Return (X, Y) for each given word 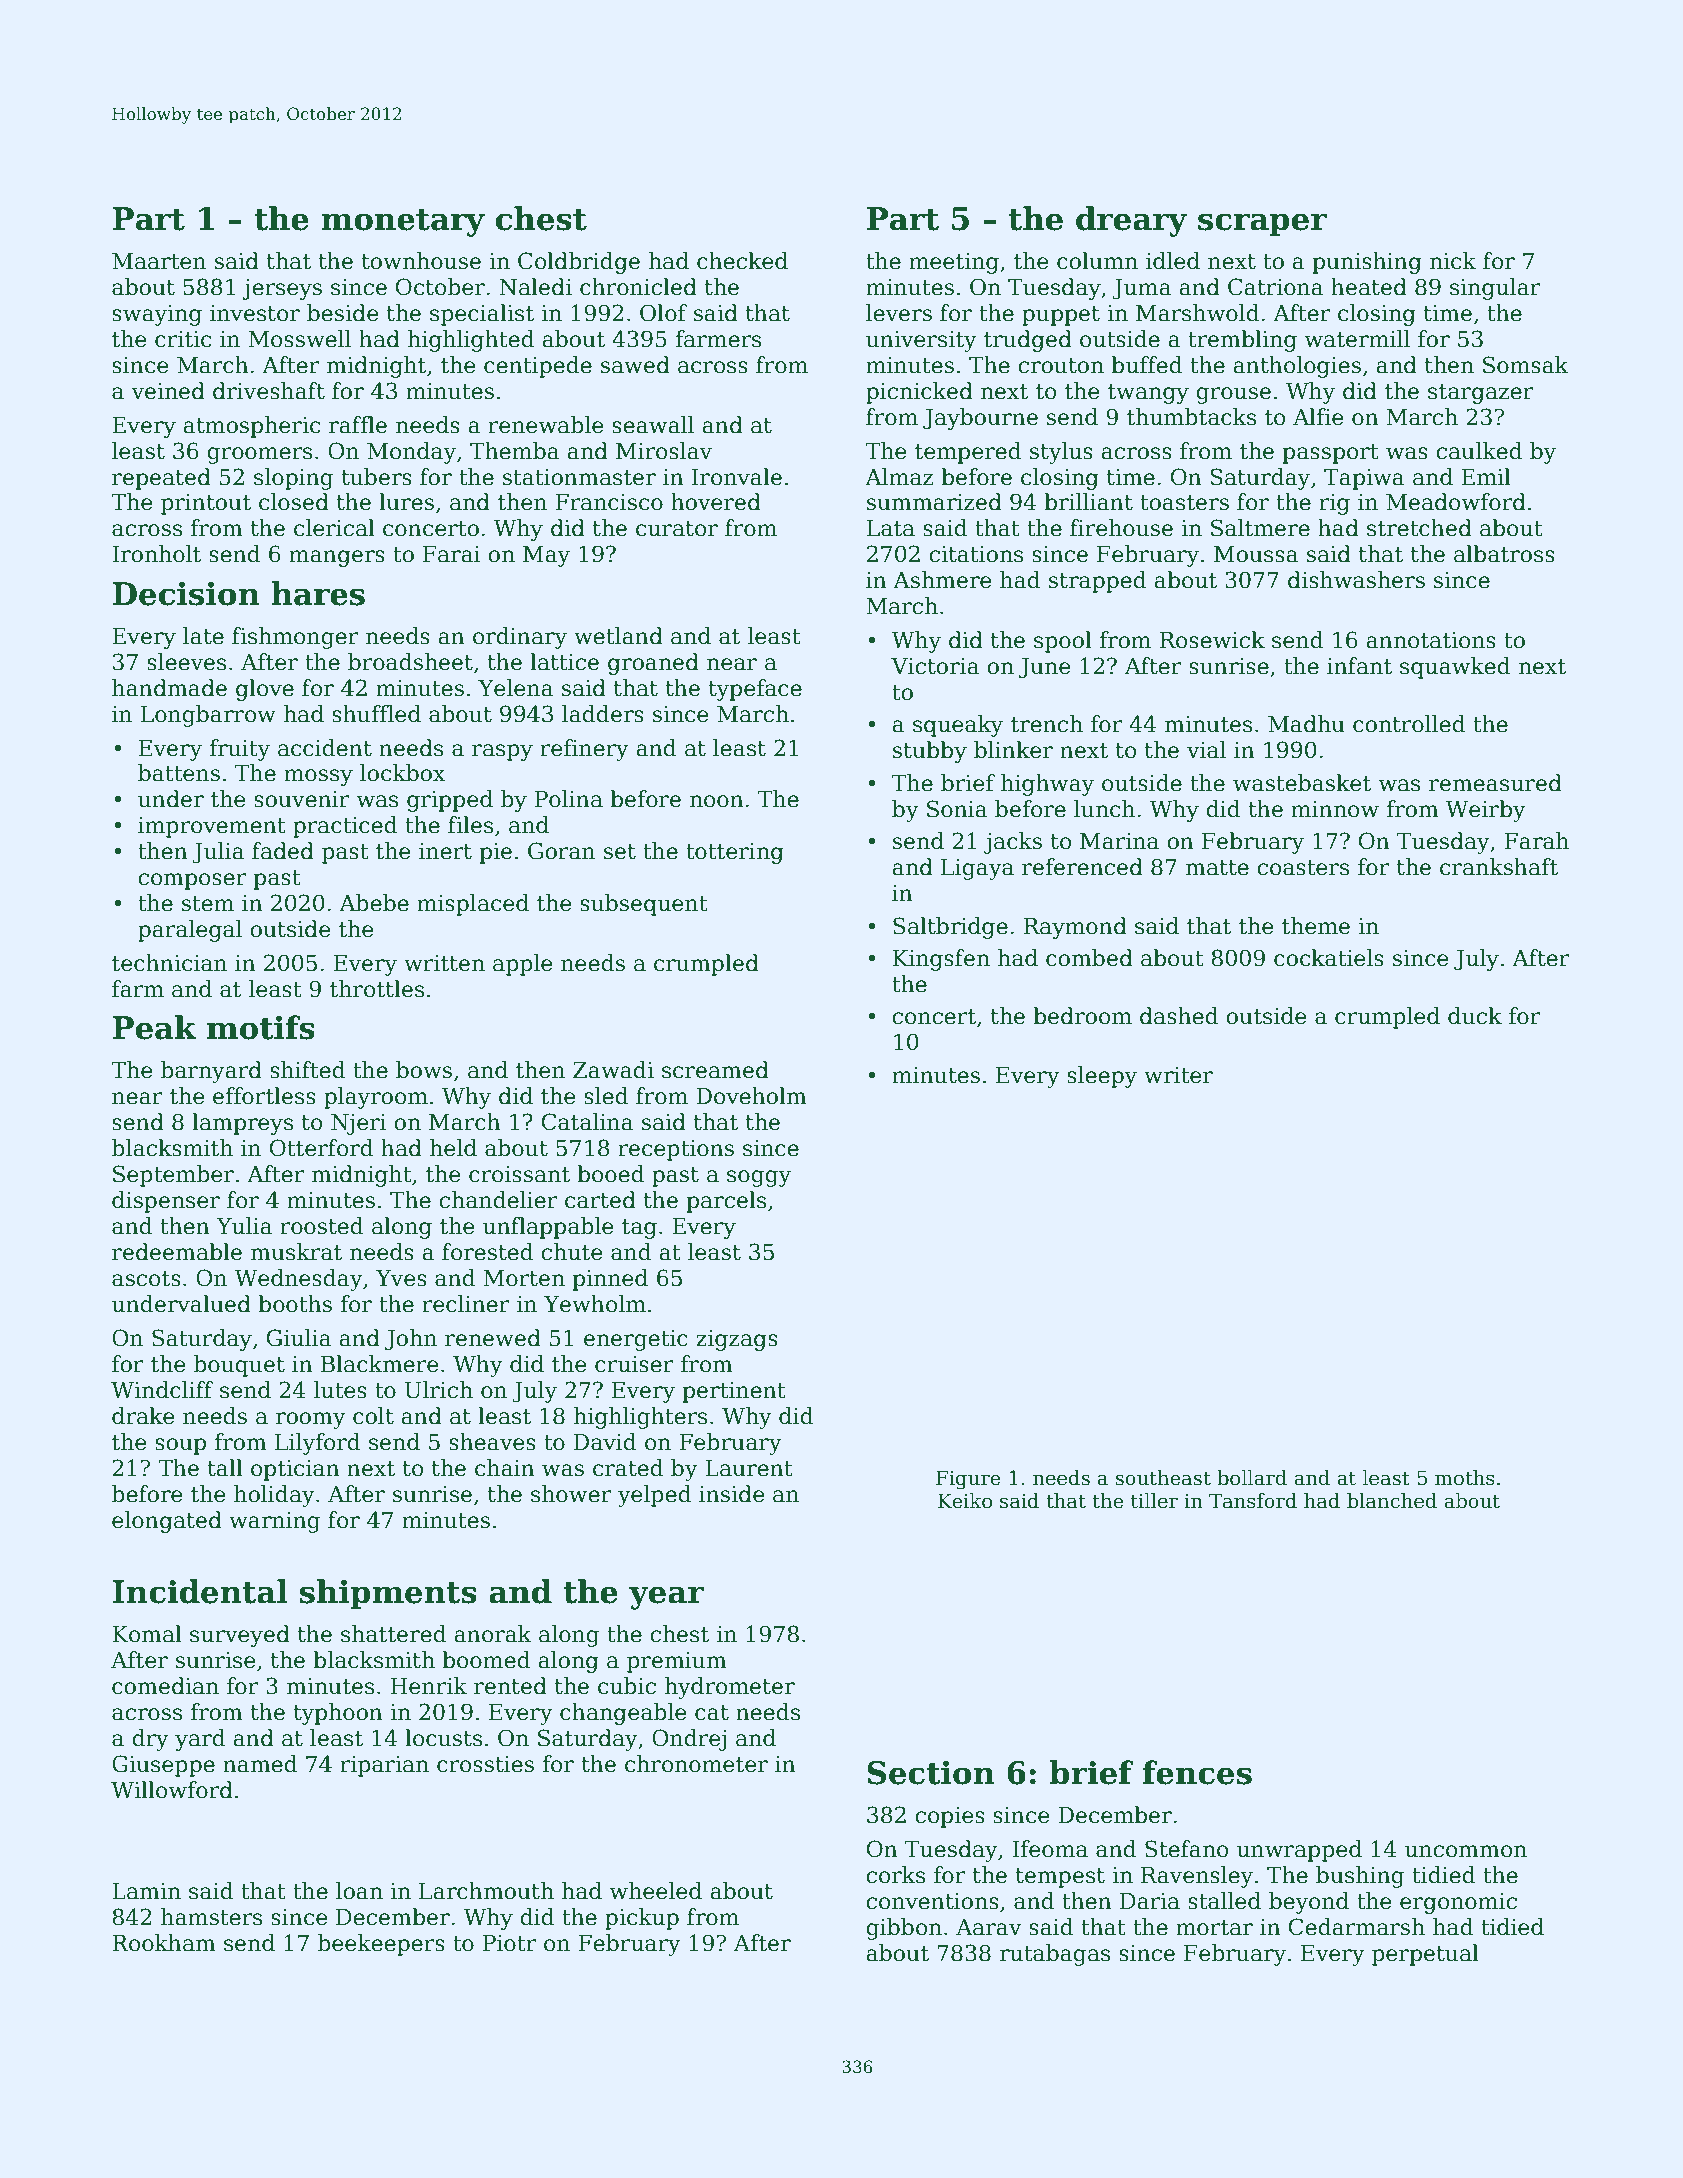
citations (976, 554)
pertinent (734, 1392)
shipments (388, 1594)
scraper (1262, 225)
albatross (1504, 554)
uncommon (1466, 1851)
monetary (403, 223)
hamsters (211, 1917)
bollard (1252, 1478)
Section (931, 1773)
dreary (1131, 221)
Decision (186, 594)
